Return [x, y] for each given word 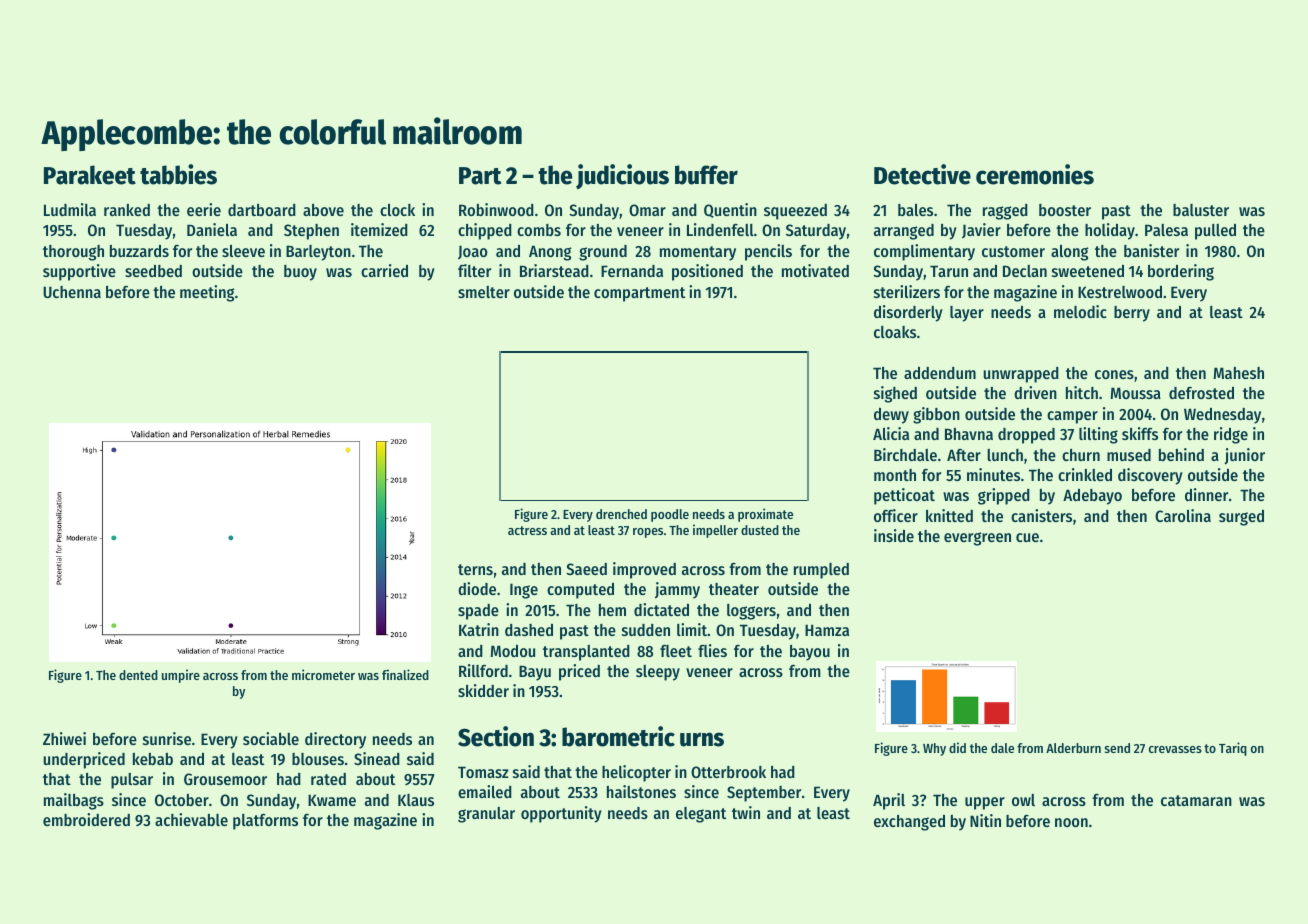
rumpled [821, 571]
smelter [484, 292]
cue [1027, 537]
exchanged [909, 823]
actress [527, 530]
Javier [981, 230]
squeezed [795, 212]
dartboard [262, 210]
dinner [1206, 494]
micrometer [323, 674]
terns [475, 569]
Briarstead [554, 270]
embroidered [86, 819]
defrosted [1201, 393]
